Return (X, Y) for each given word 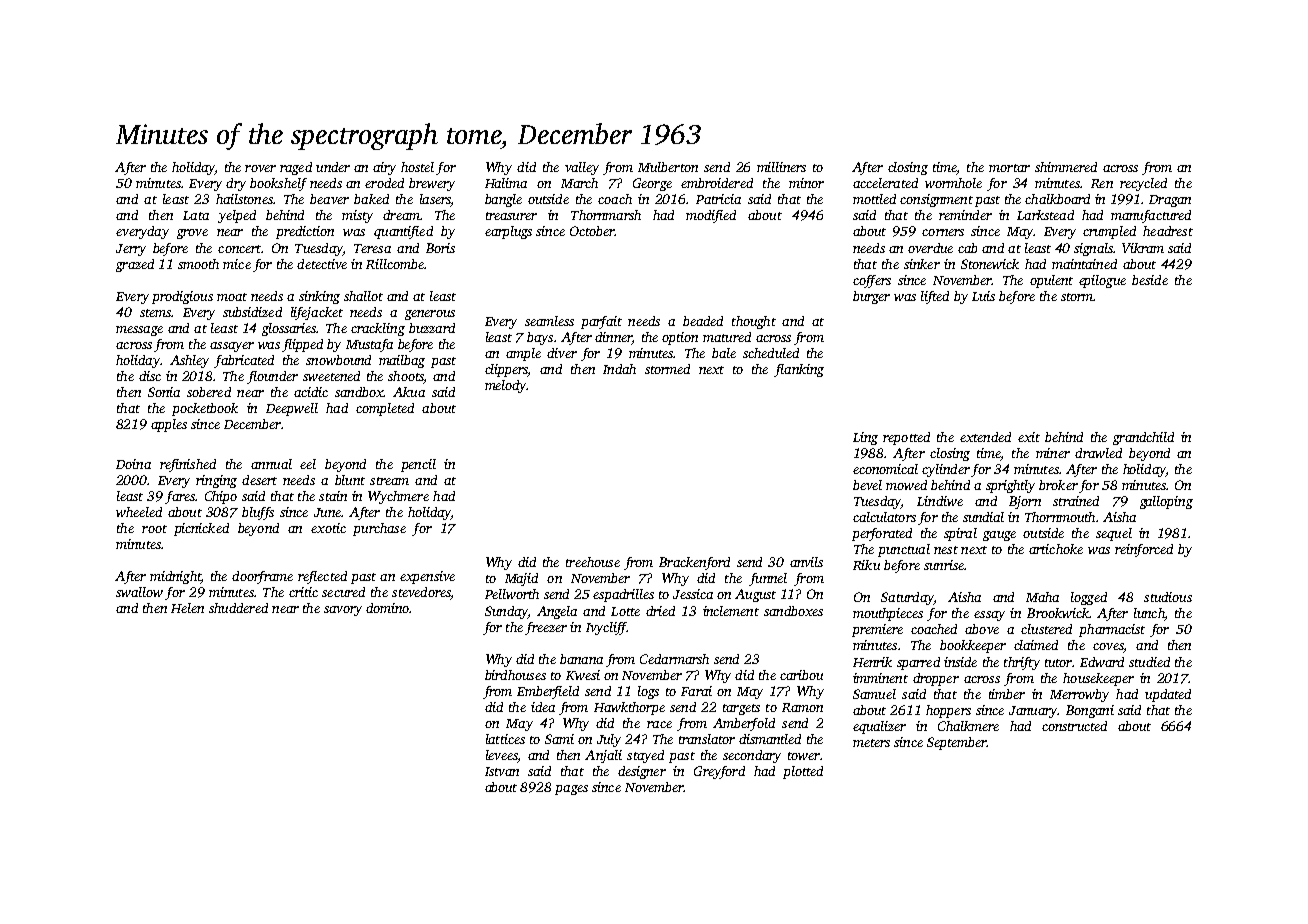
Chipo (221, 497)
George (652, 184)
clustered (1046, 629)
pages (571, 790)
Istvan (502, 771)
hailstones (244, 199)
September (957, 743)
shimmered (1066, 167)
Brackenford (694, 563)
